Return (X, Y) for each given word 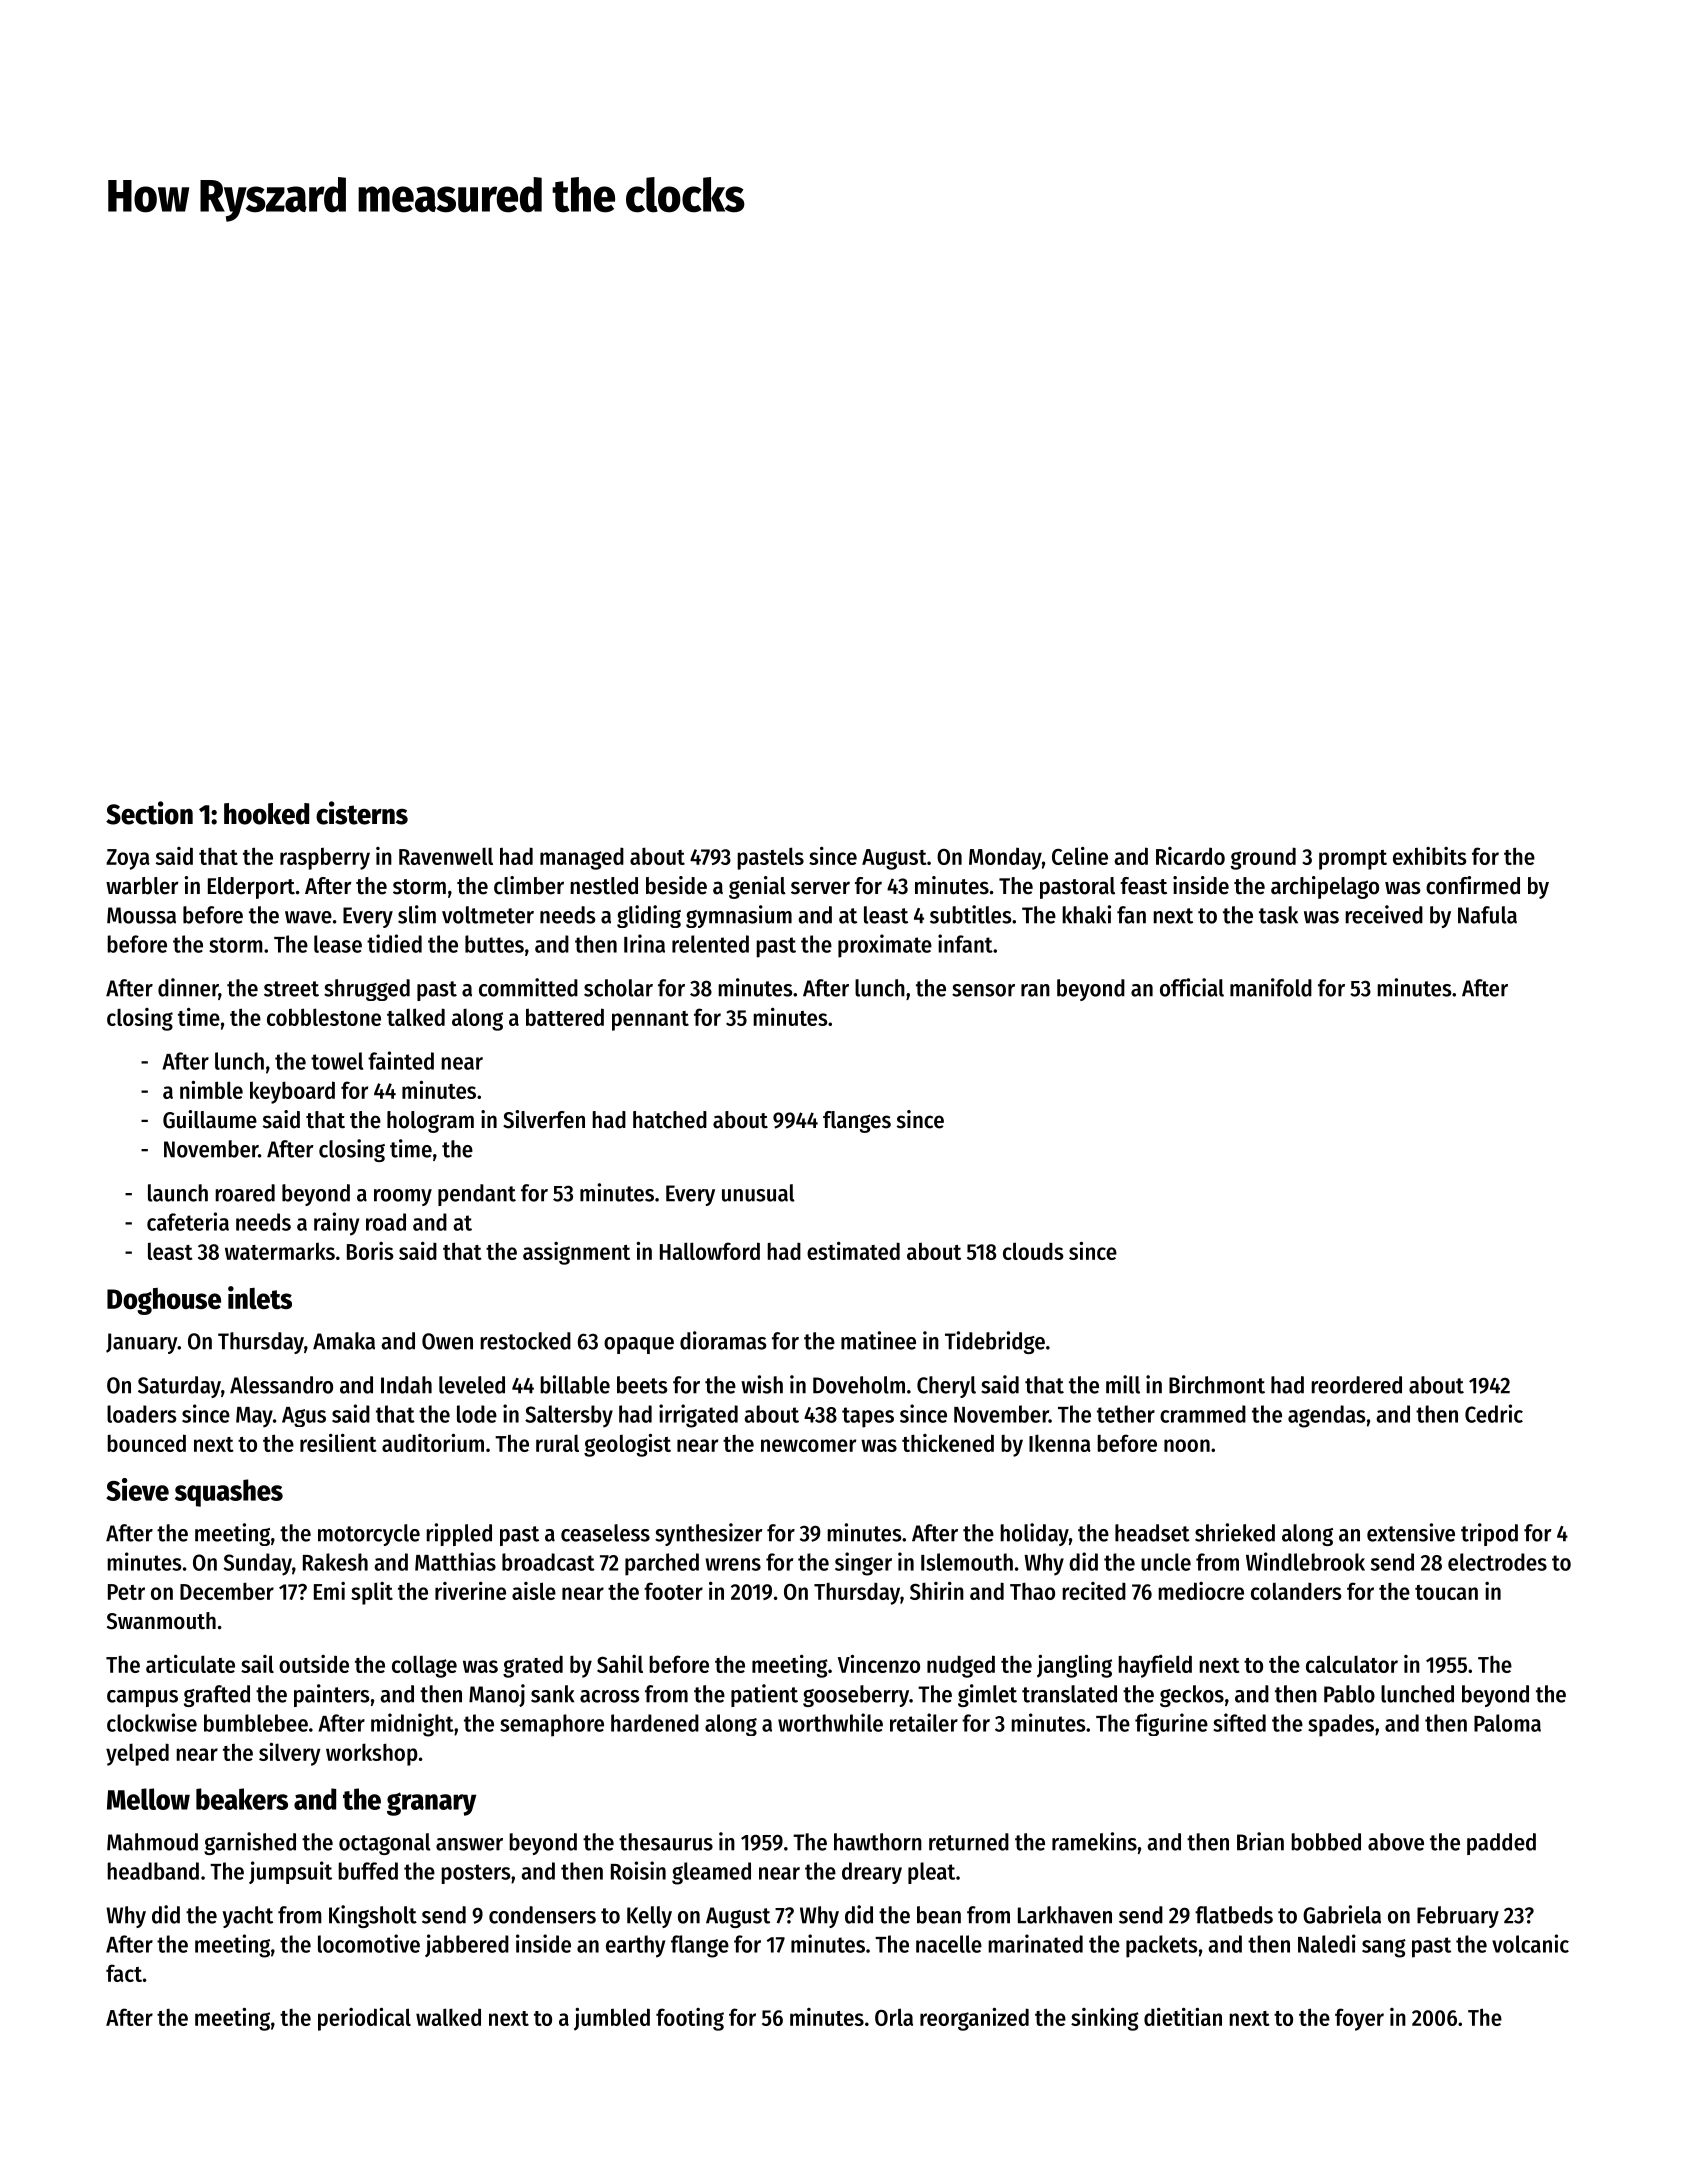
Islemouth (967, 1562)
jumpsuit (290, 1872)
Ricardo (1190, 856)
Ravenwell (446, 856)
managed (582, 859)
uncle (1166, 1562)
